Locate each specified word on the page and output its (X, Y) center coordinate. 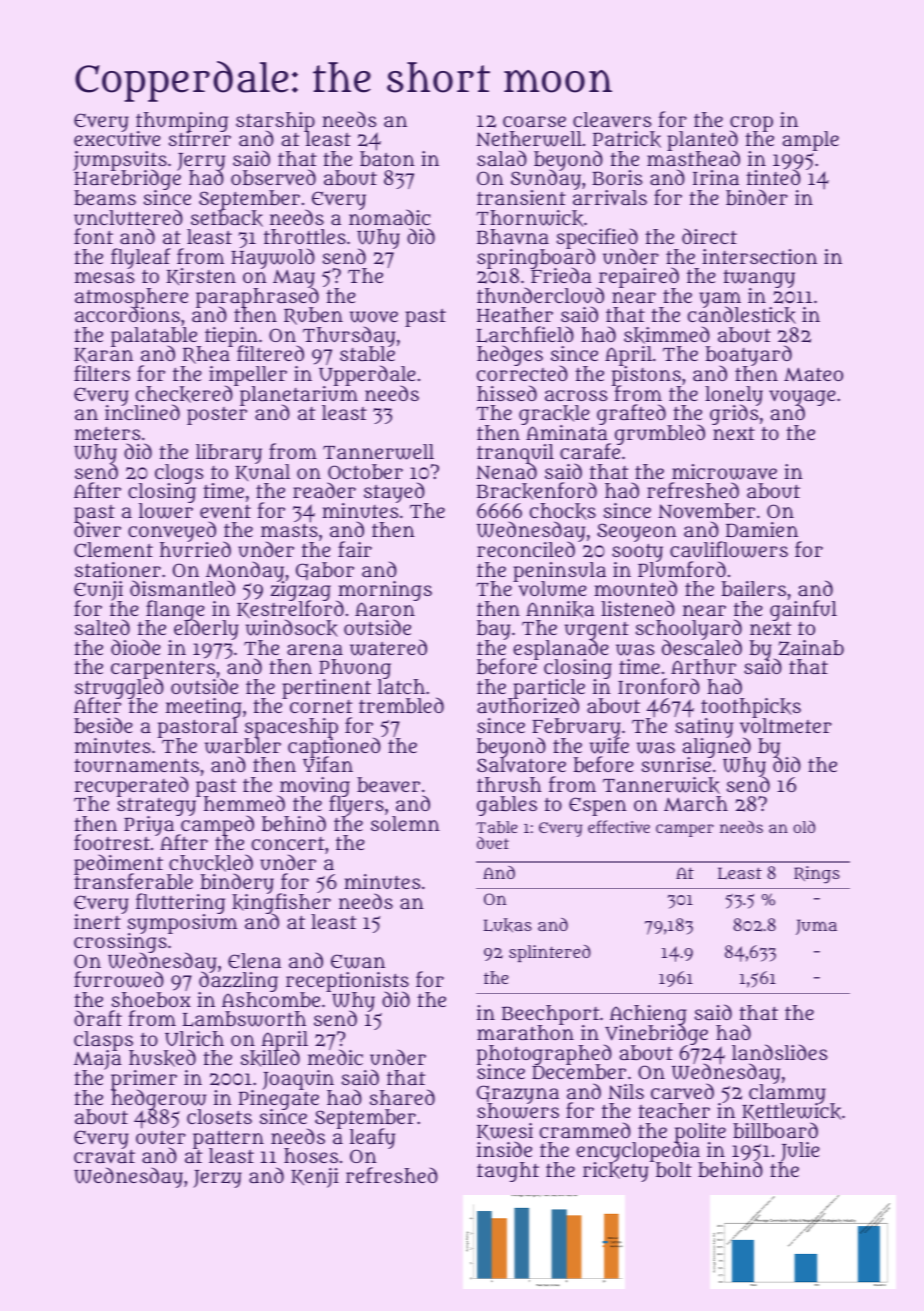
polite (700, 1133)
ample (810, 141)
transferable (133, 882)
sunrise (676, 765)
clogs (179, 474)
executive (117, 139)
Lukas (507, 925)
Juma (816, 927)
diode (136, 647)
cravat (104, 1156)
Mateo (813, 374)
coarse (534, 121)
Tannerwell (378, 452)
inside (504, 1149)
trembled (401, 705)
